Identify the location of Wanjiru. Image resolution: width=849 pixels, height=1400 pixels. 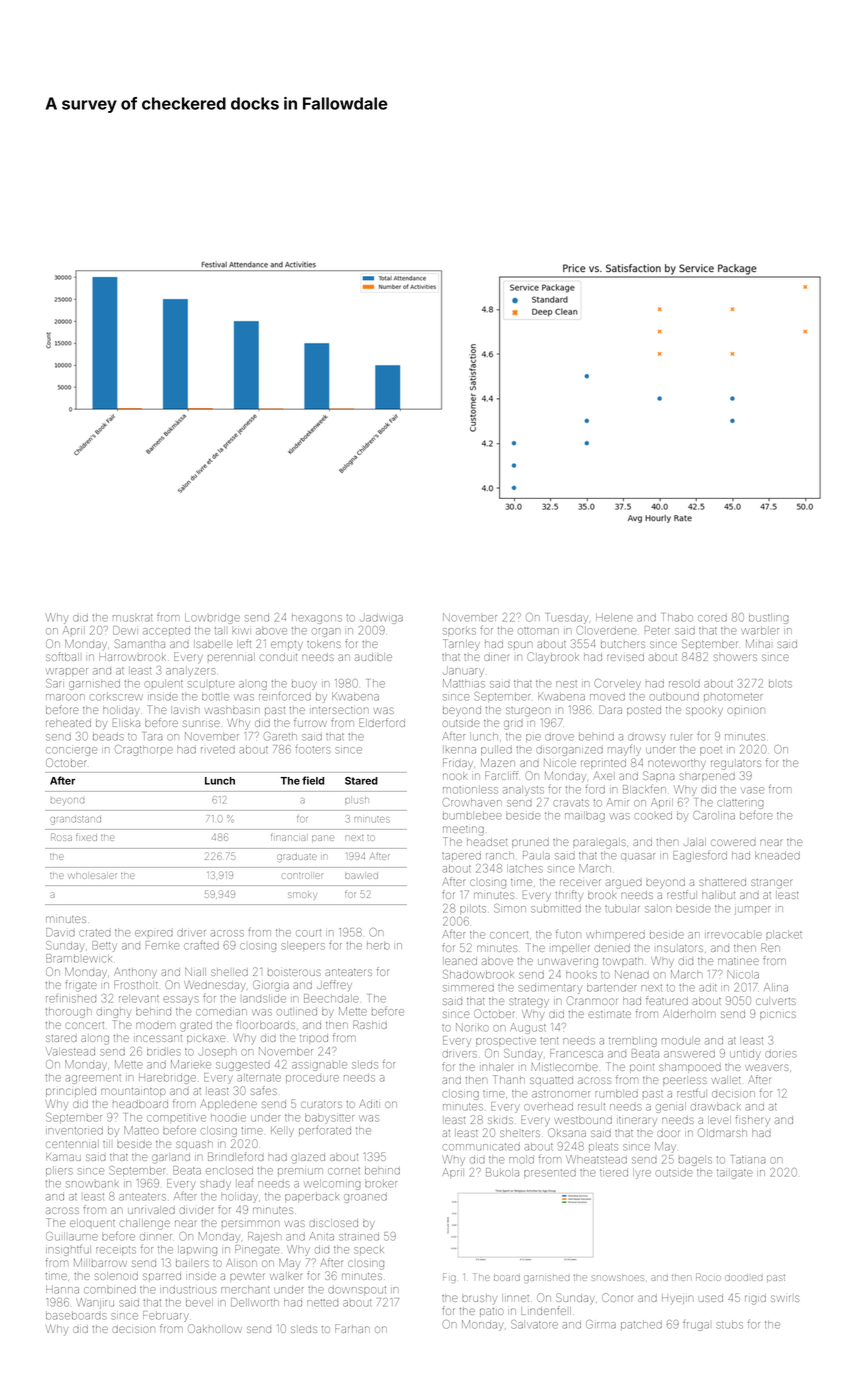
(95, 1303).
